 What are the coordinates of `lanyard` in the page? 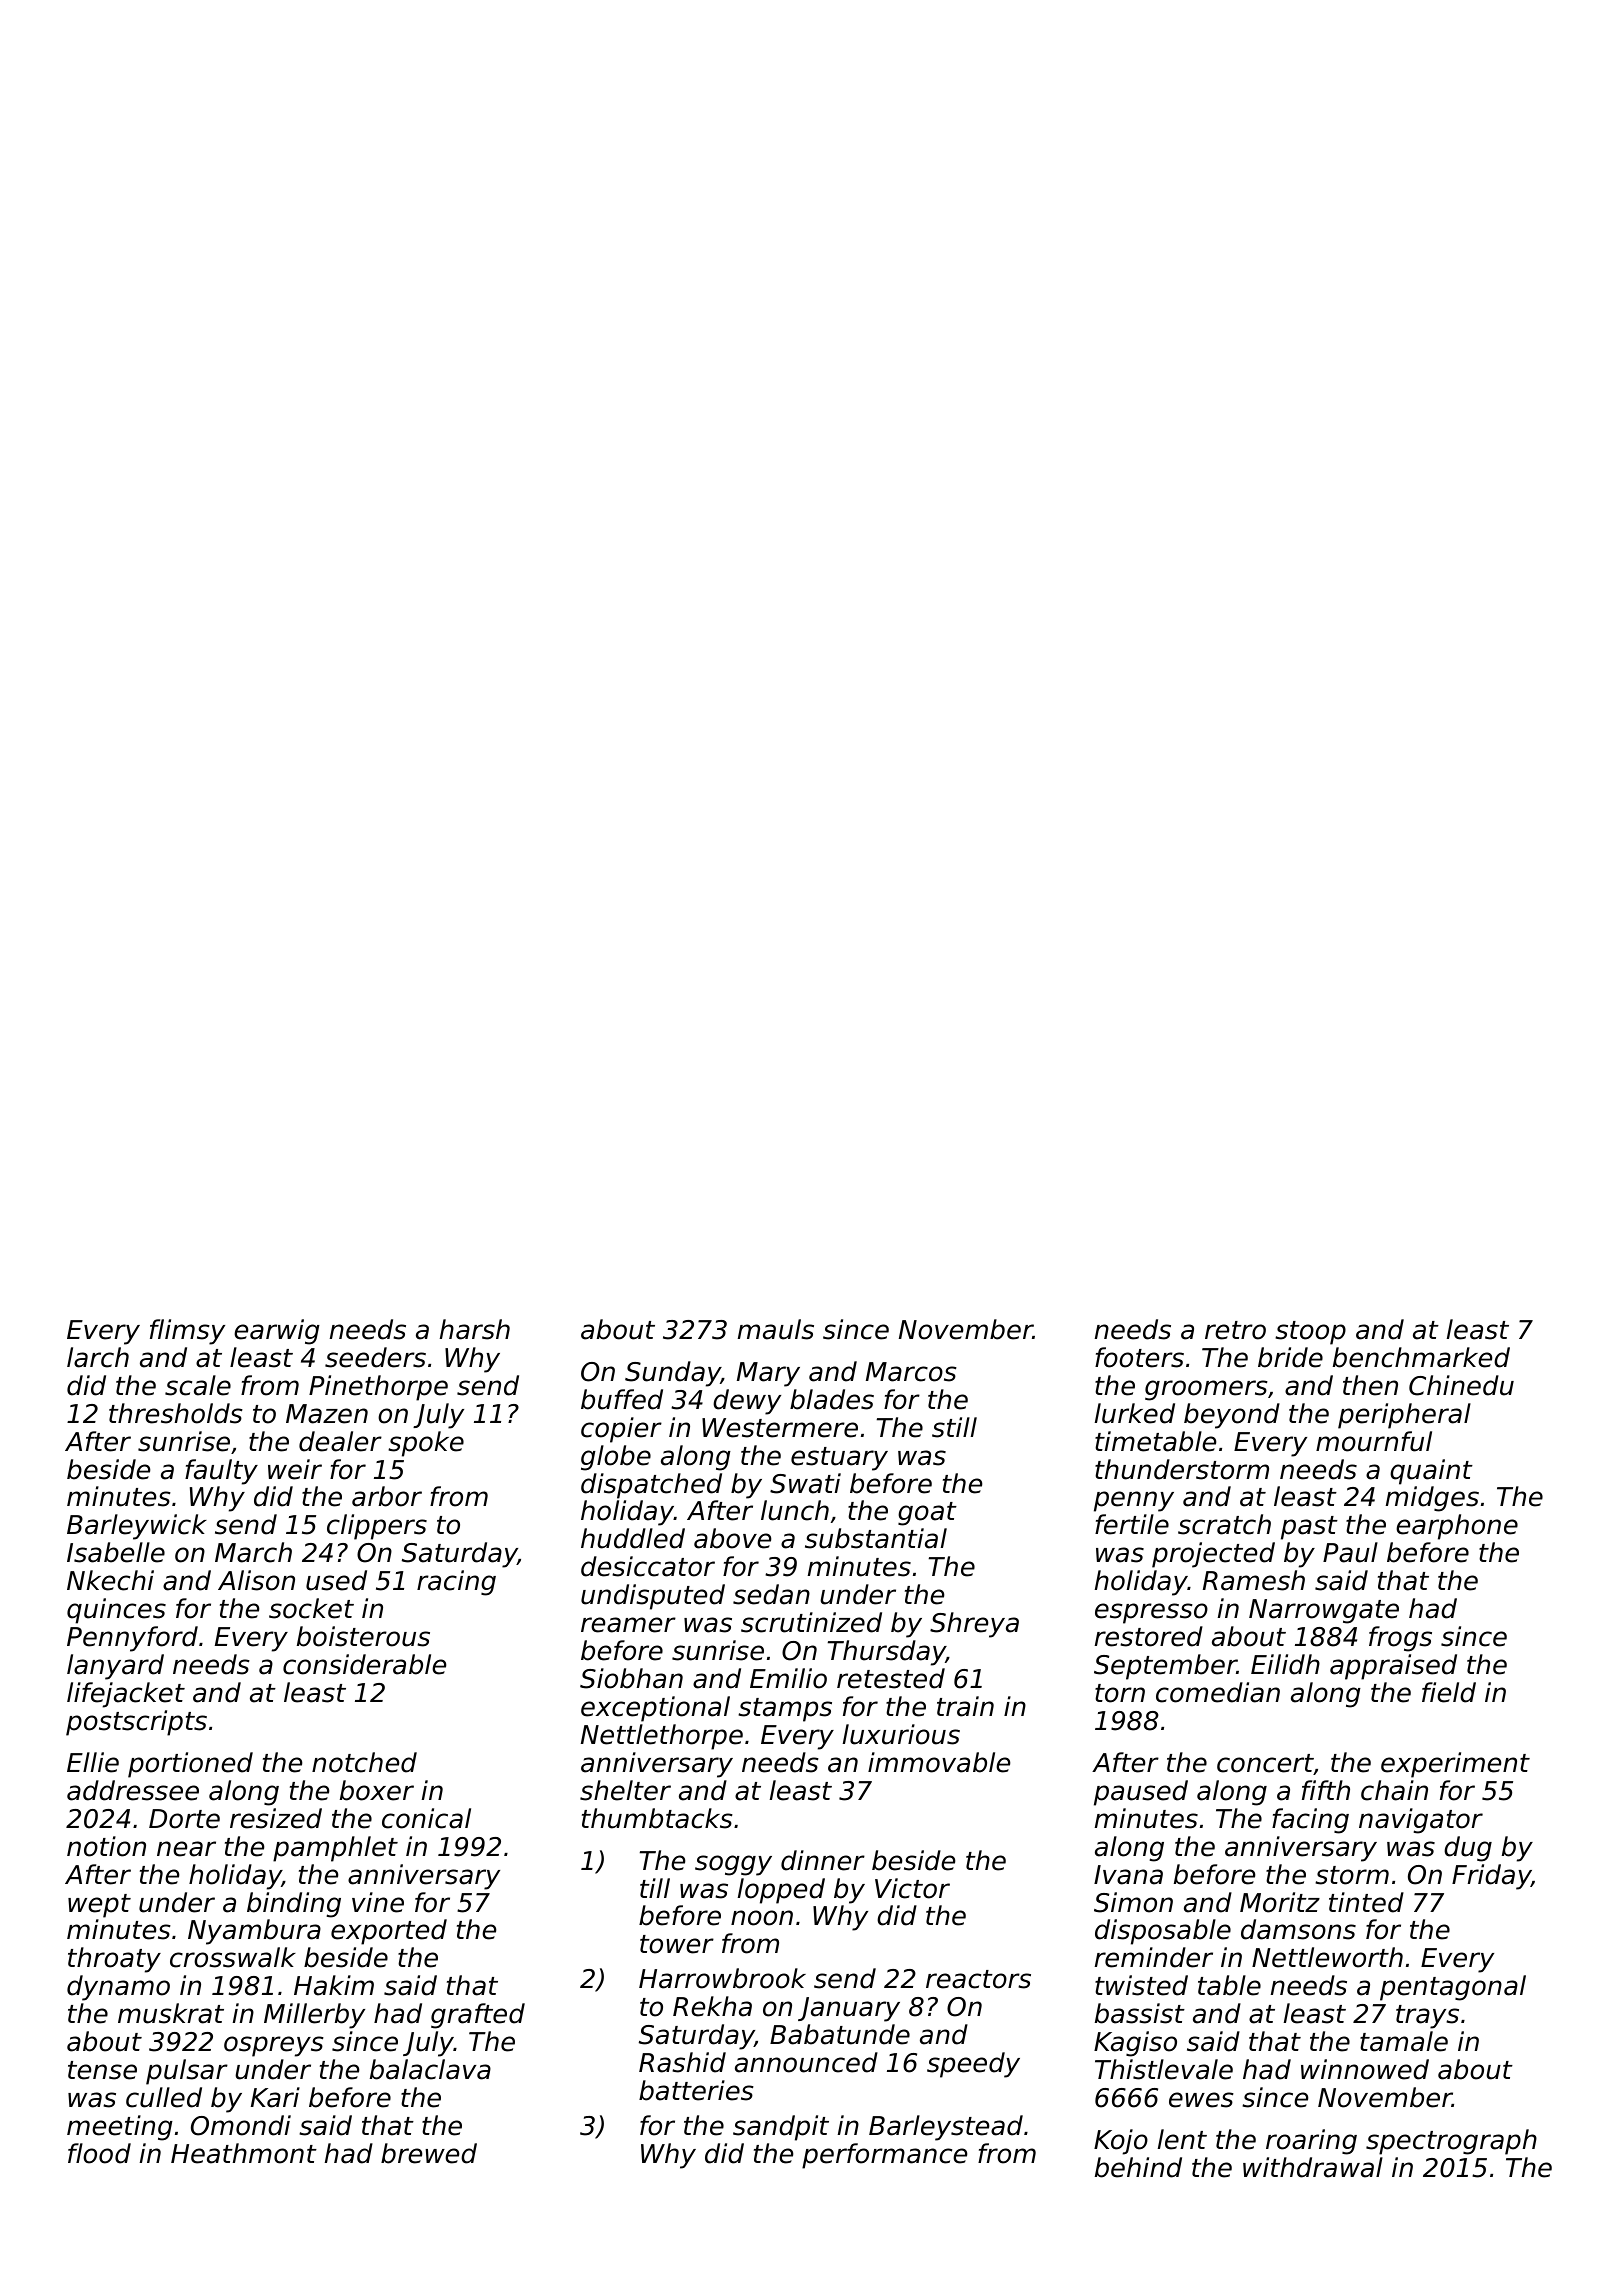 It's located at (115, 1667).
